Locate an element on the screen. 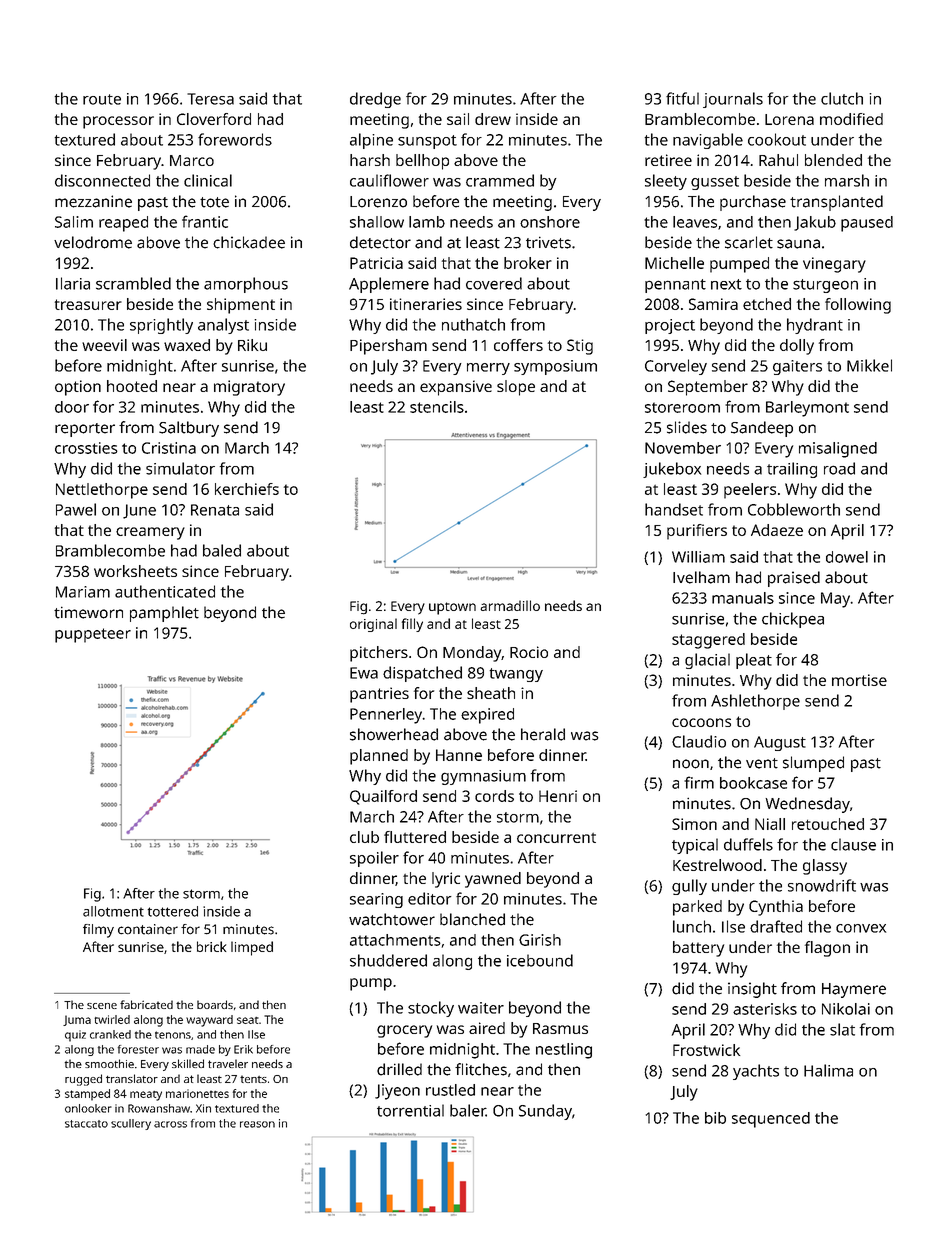 Image resolution: width=952 pixels, height=1233 pixels. Saltbury is located at coordinates (189, 429).
